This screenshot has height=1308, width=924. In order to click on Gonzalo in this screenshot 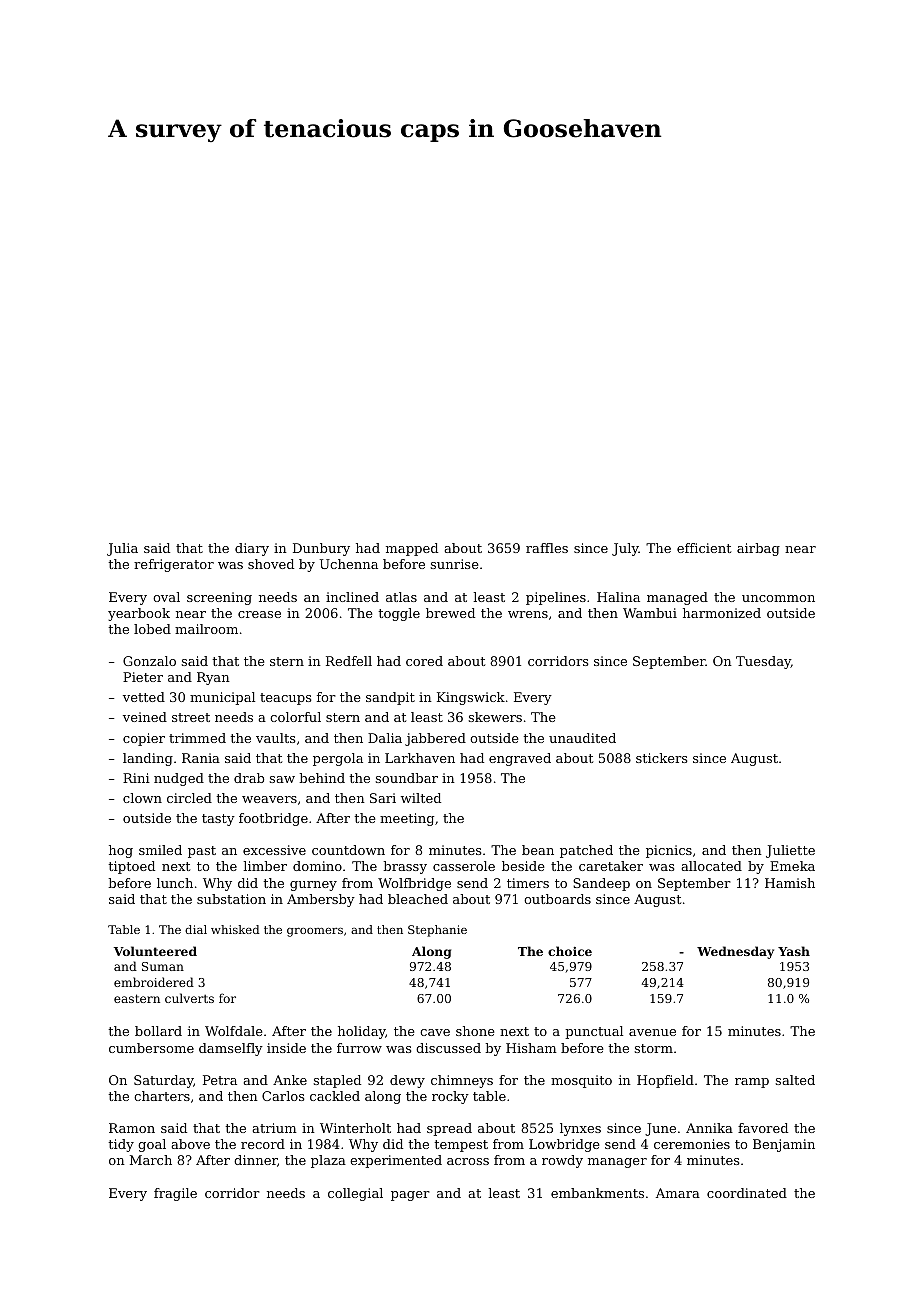, I will do `click(149, 661)`.
